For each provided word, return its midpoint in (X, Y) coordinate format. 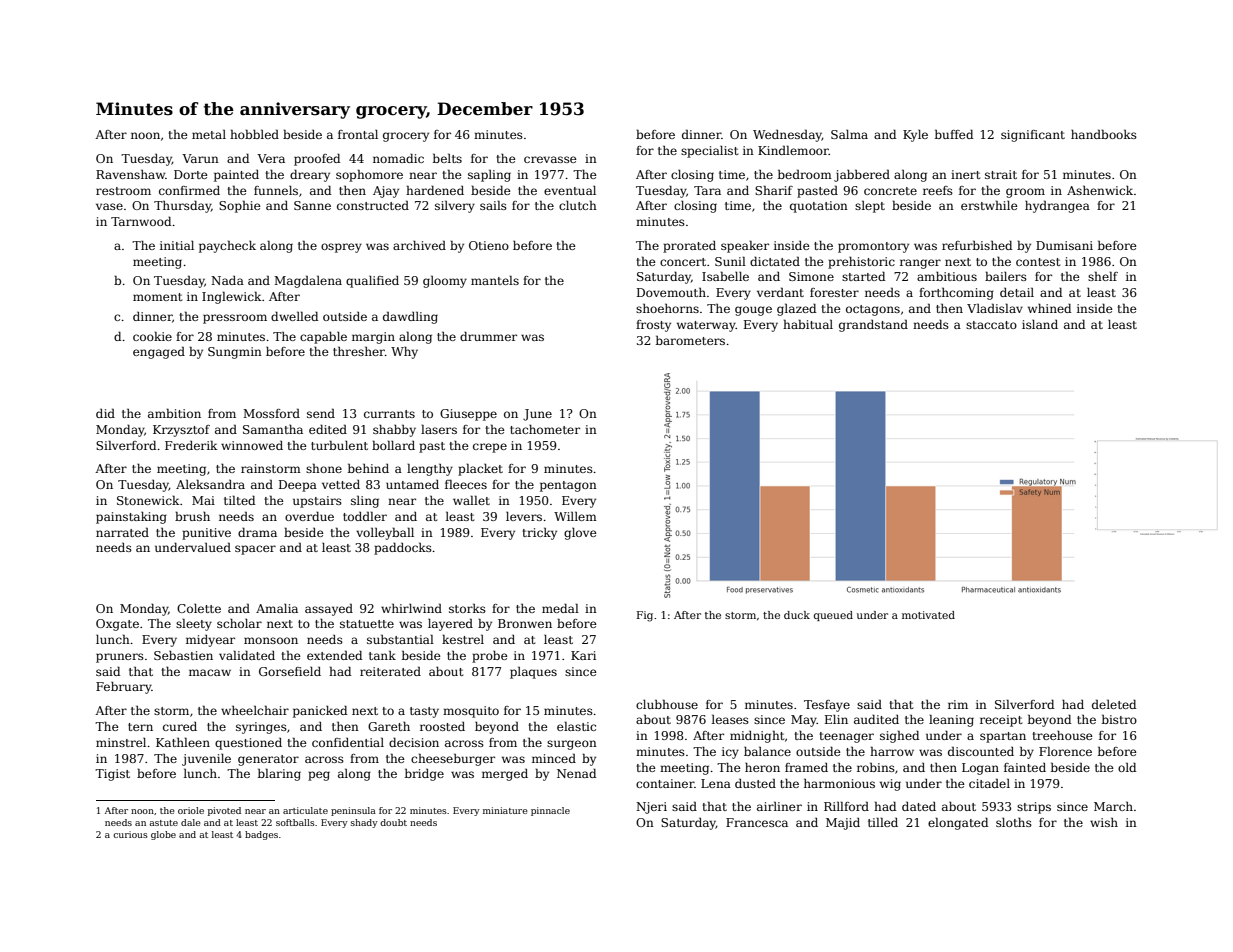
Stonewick (148, 500)
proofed (317, 159)
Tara (707, 190)
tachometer (545, 429)
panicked (320, 711)
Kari (583, 655)
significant (1033, 136)
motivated (928, 615)
